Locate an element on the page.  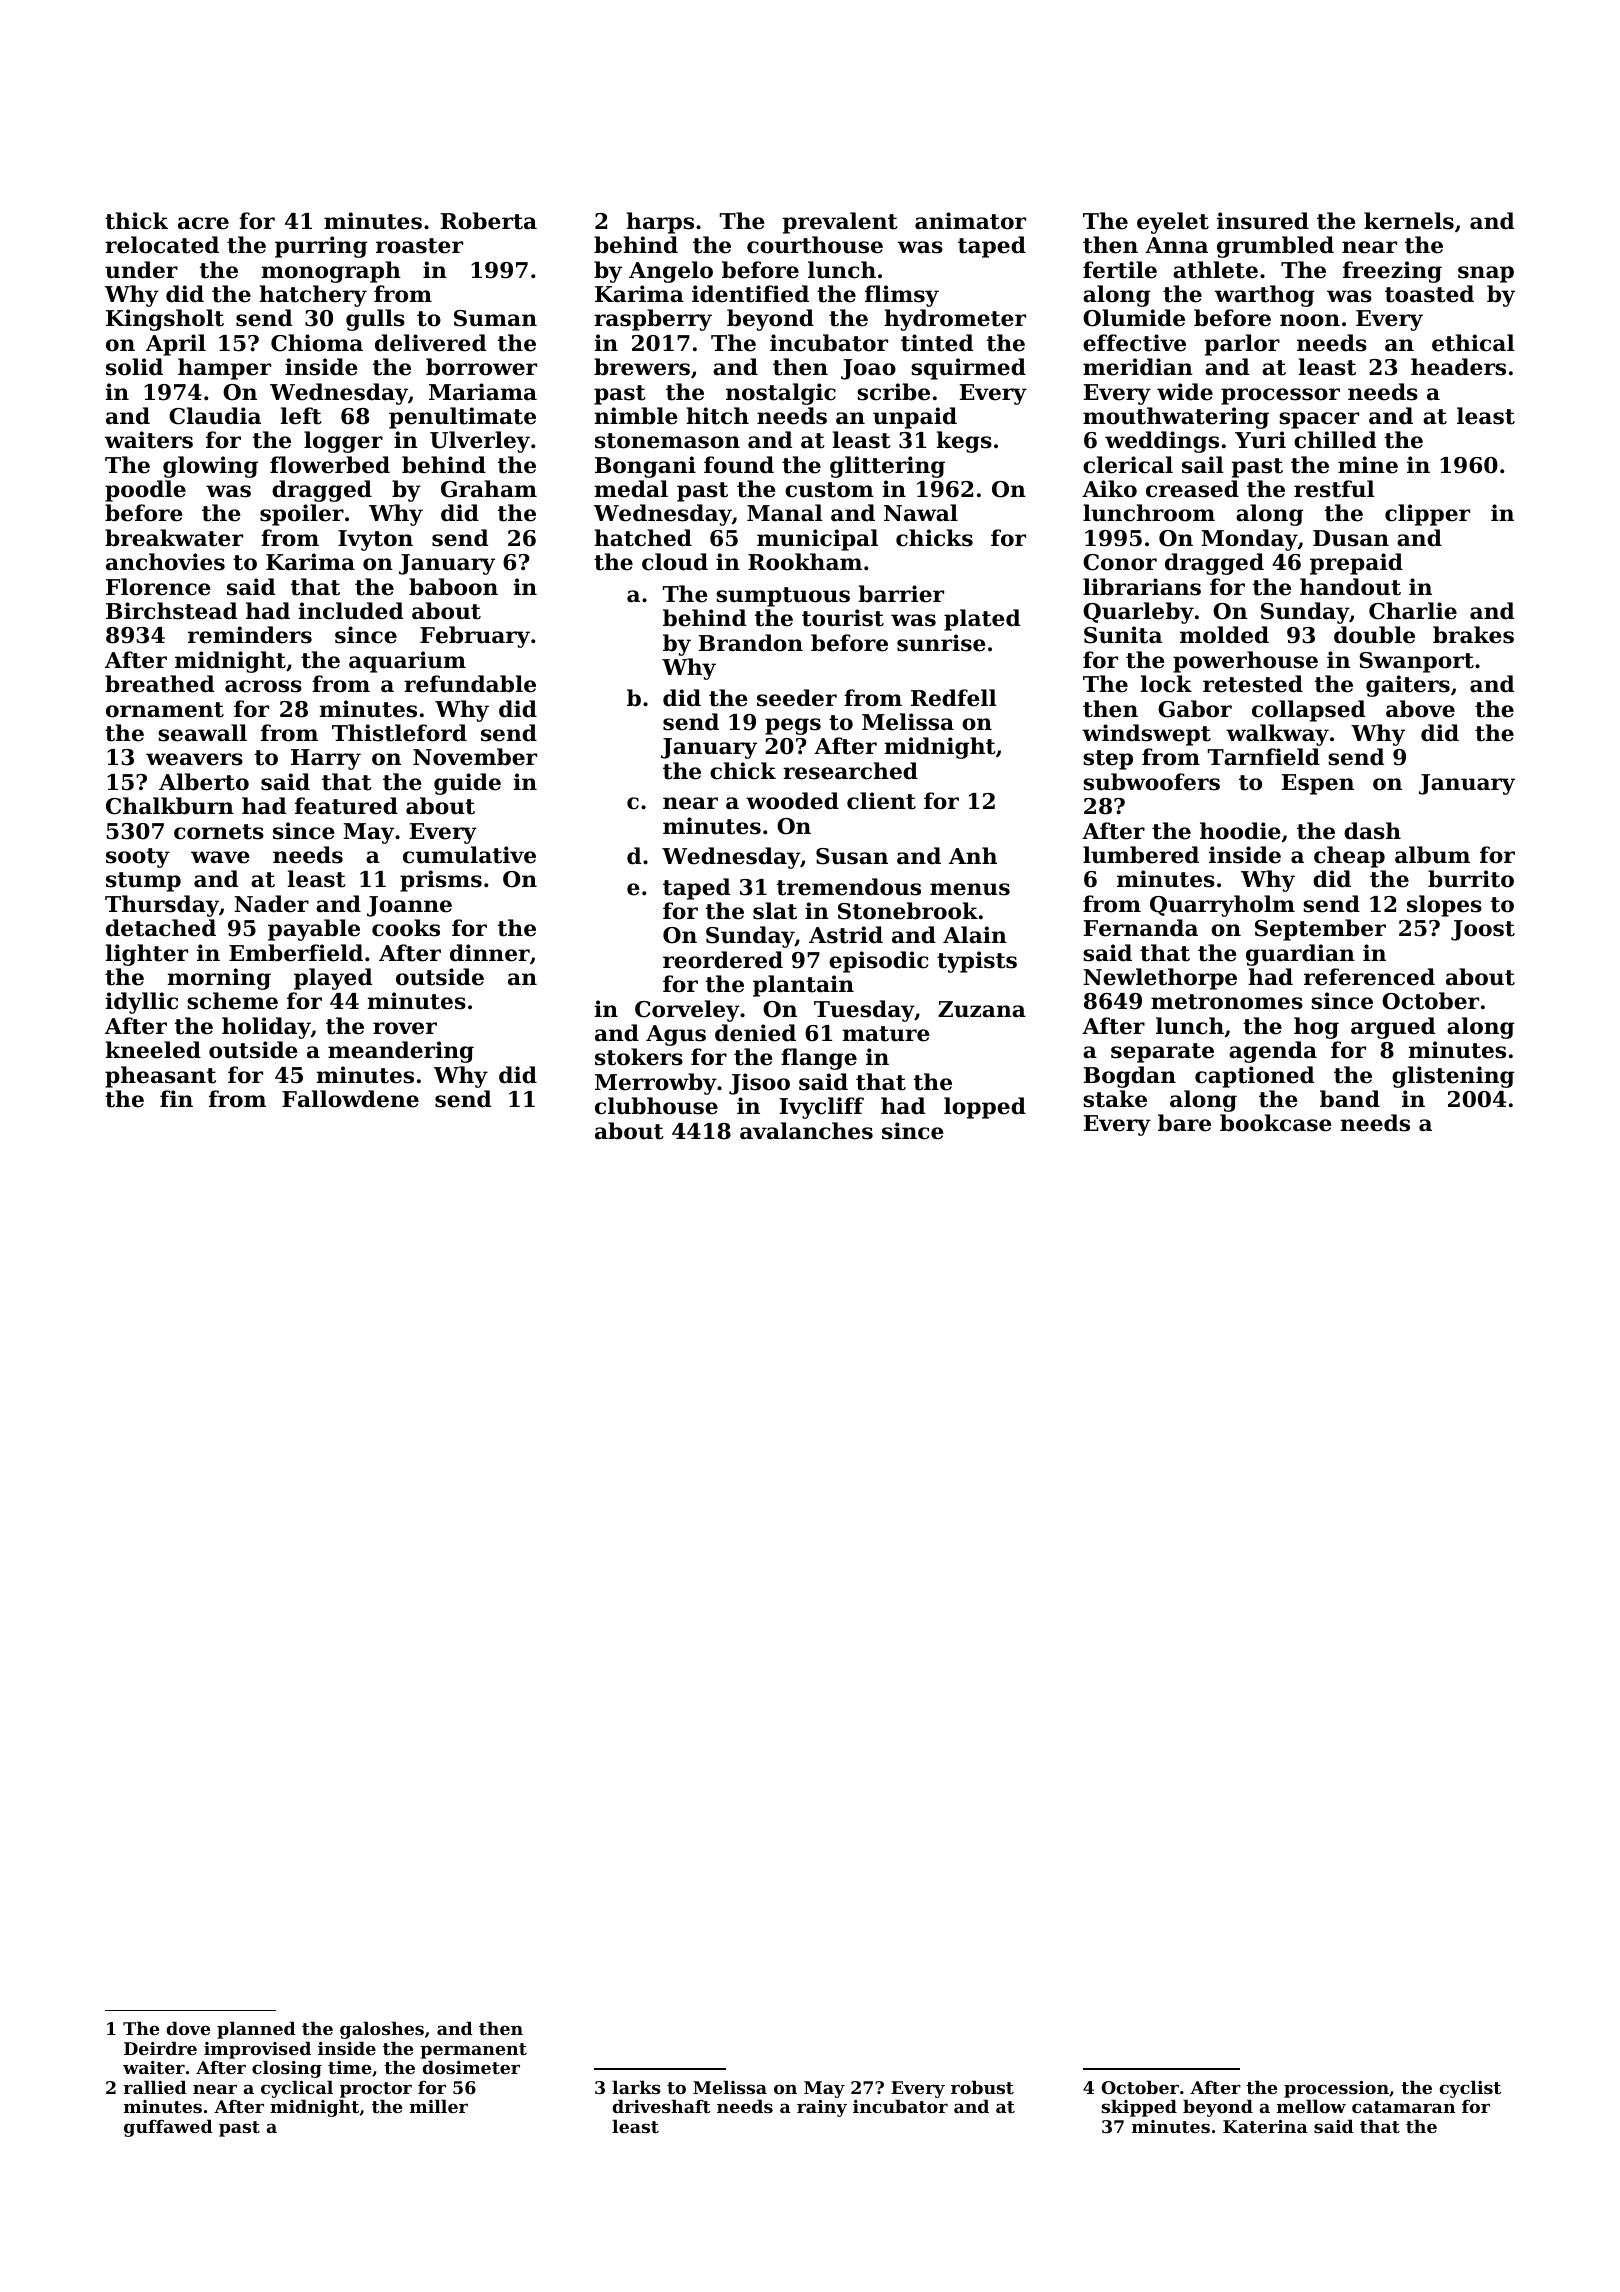
Fallowdene is located at coordinates (350, 1099).
